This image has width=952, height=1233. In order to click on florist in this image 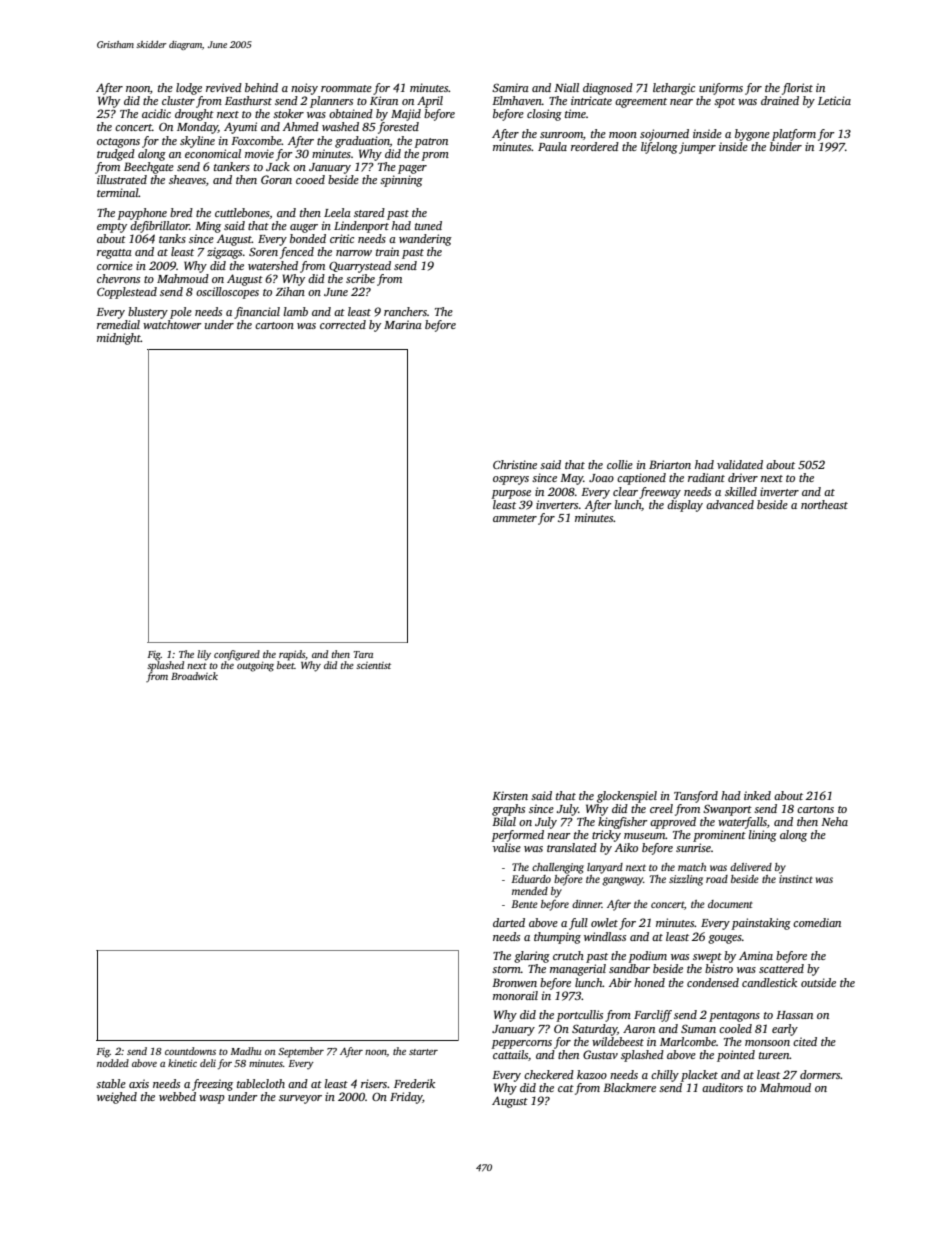, I will do `click(797, 89)`.
